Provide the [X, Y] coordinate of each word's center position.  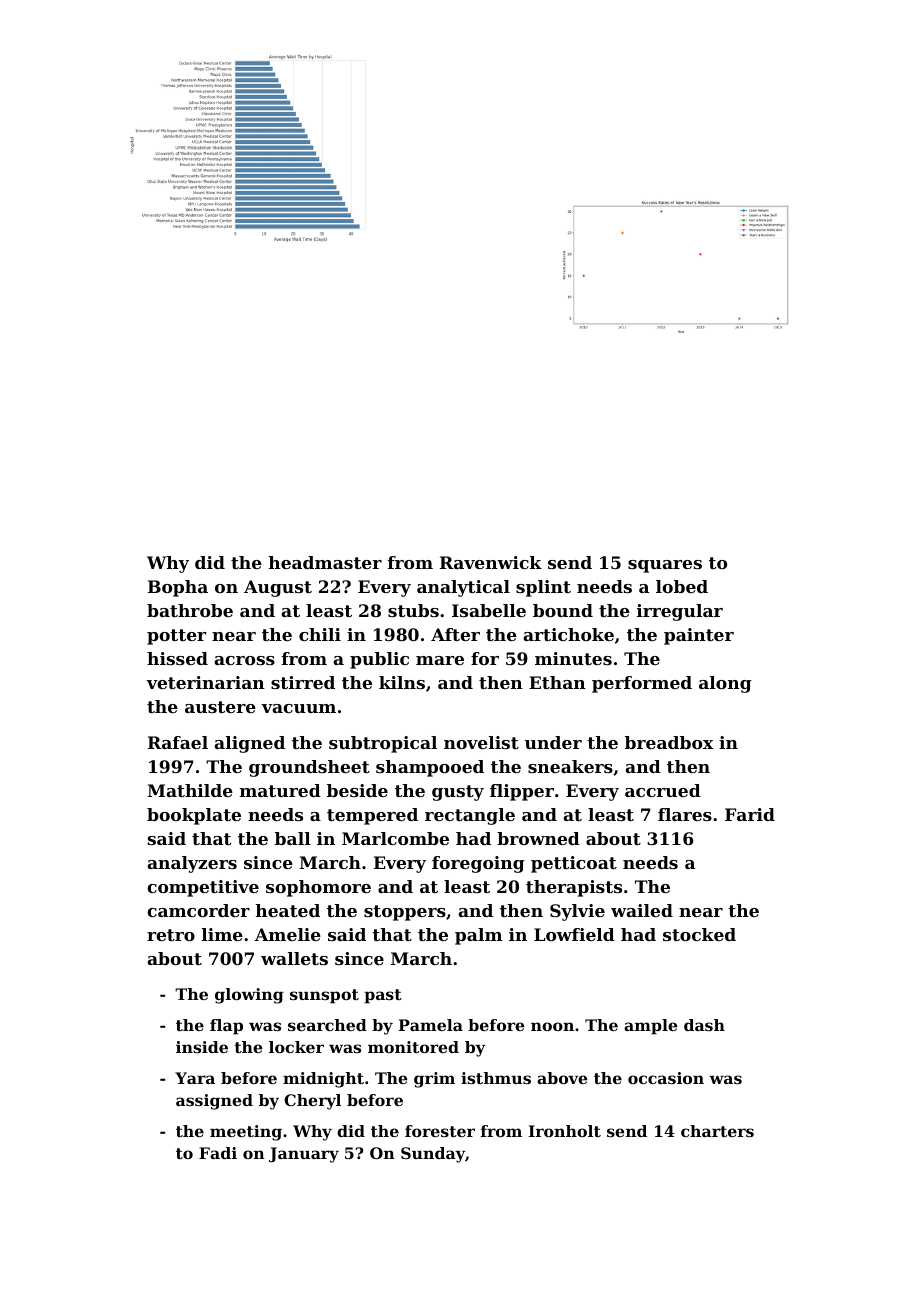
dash [704, 1025]
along [725, 684]
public [379, 660]
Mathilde [190, 790]
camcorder [198, 910]
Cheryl [312, 1102]
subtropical [383, 744]
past [383, 996]
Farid [750, 814]
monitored [413, 1047]
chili [320, 634]
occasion [666, 1078]
